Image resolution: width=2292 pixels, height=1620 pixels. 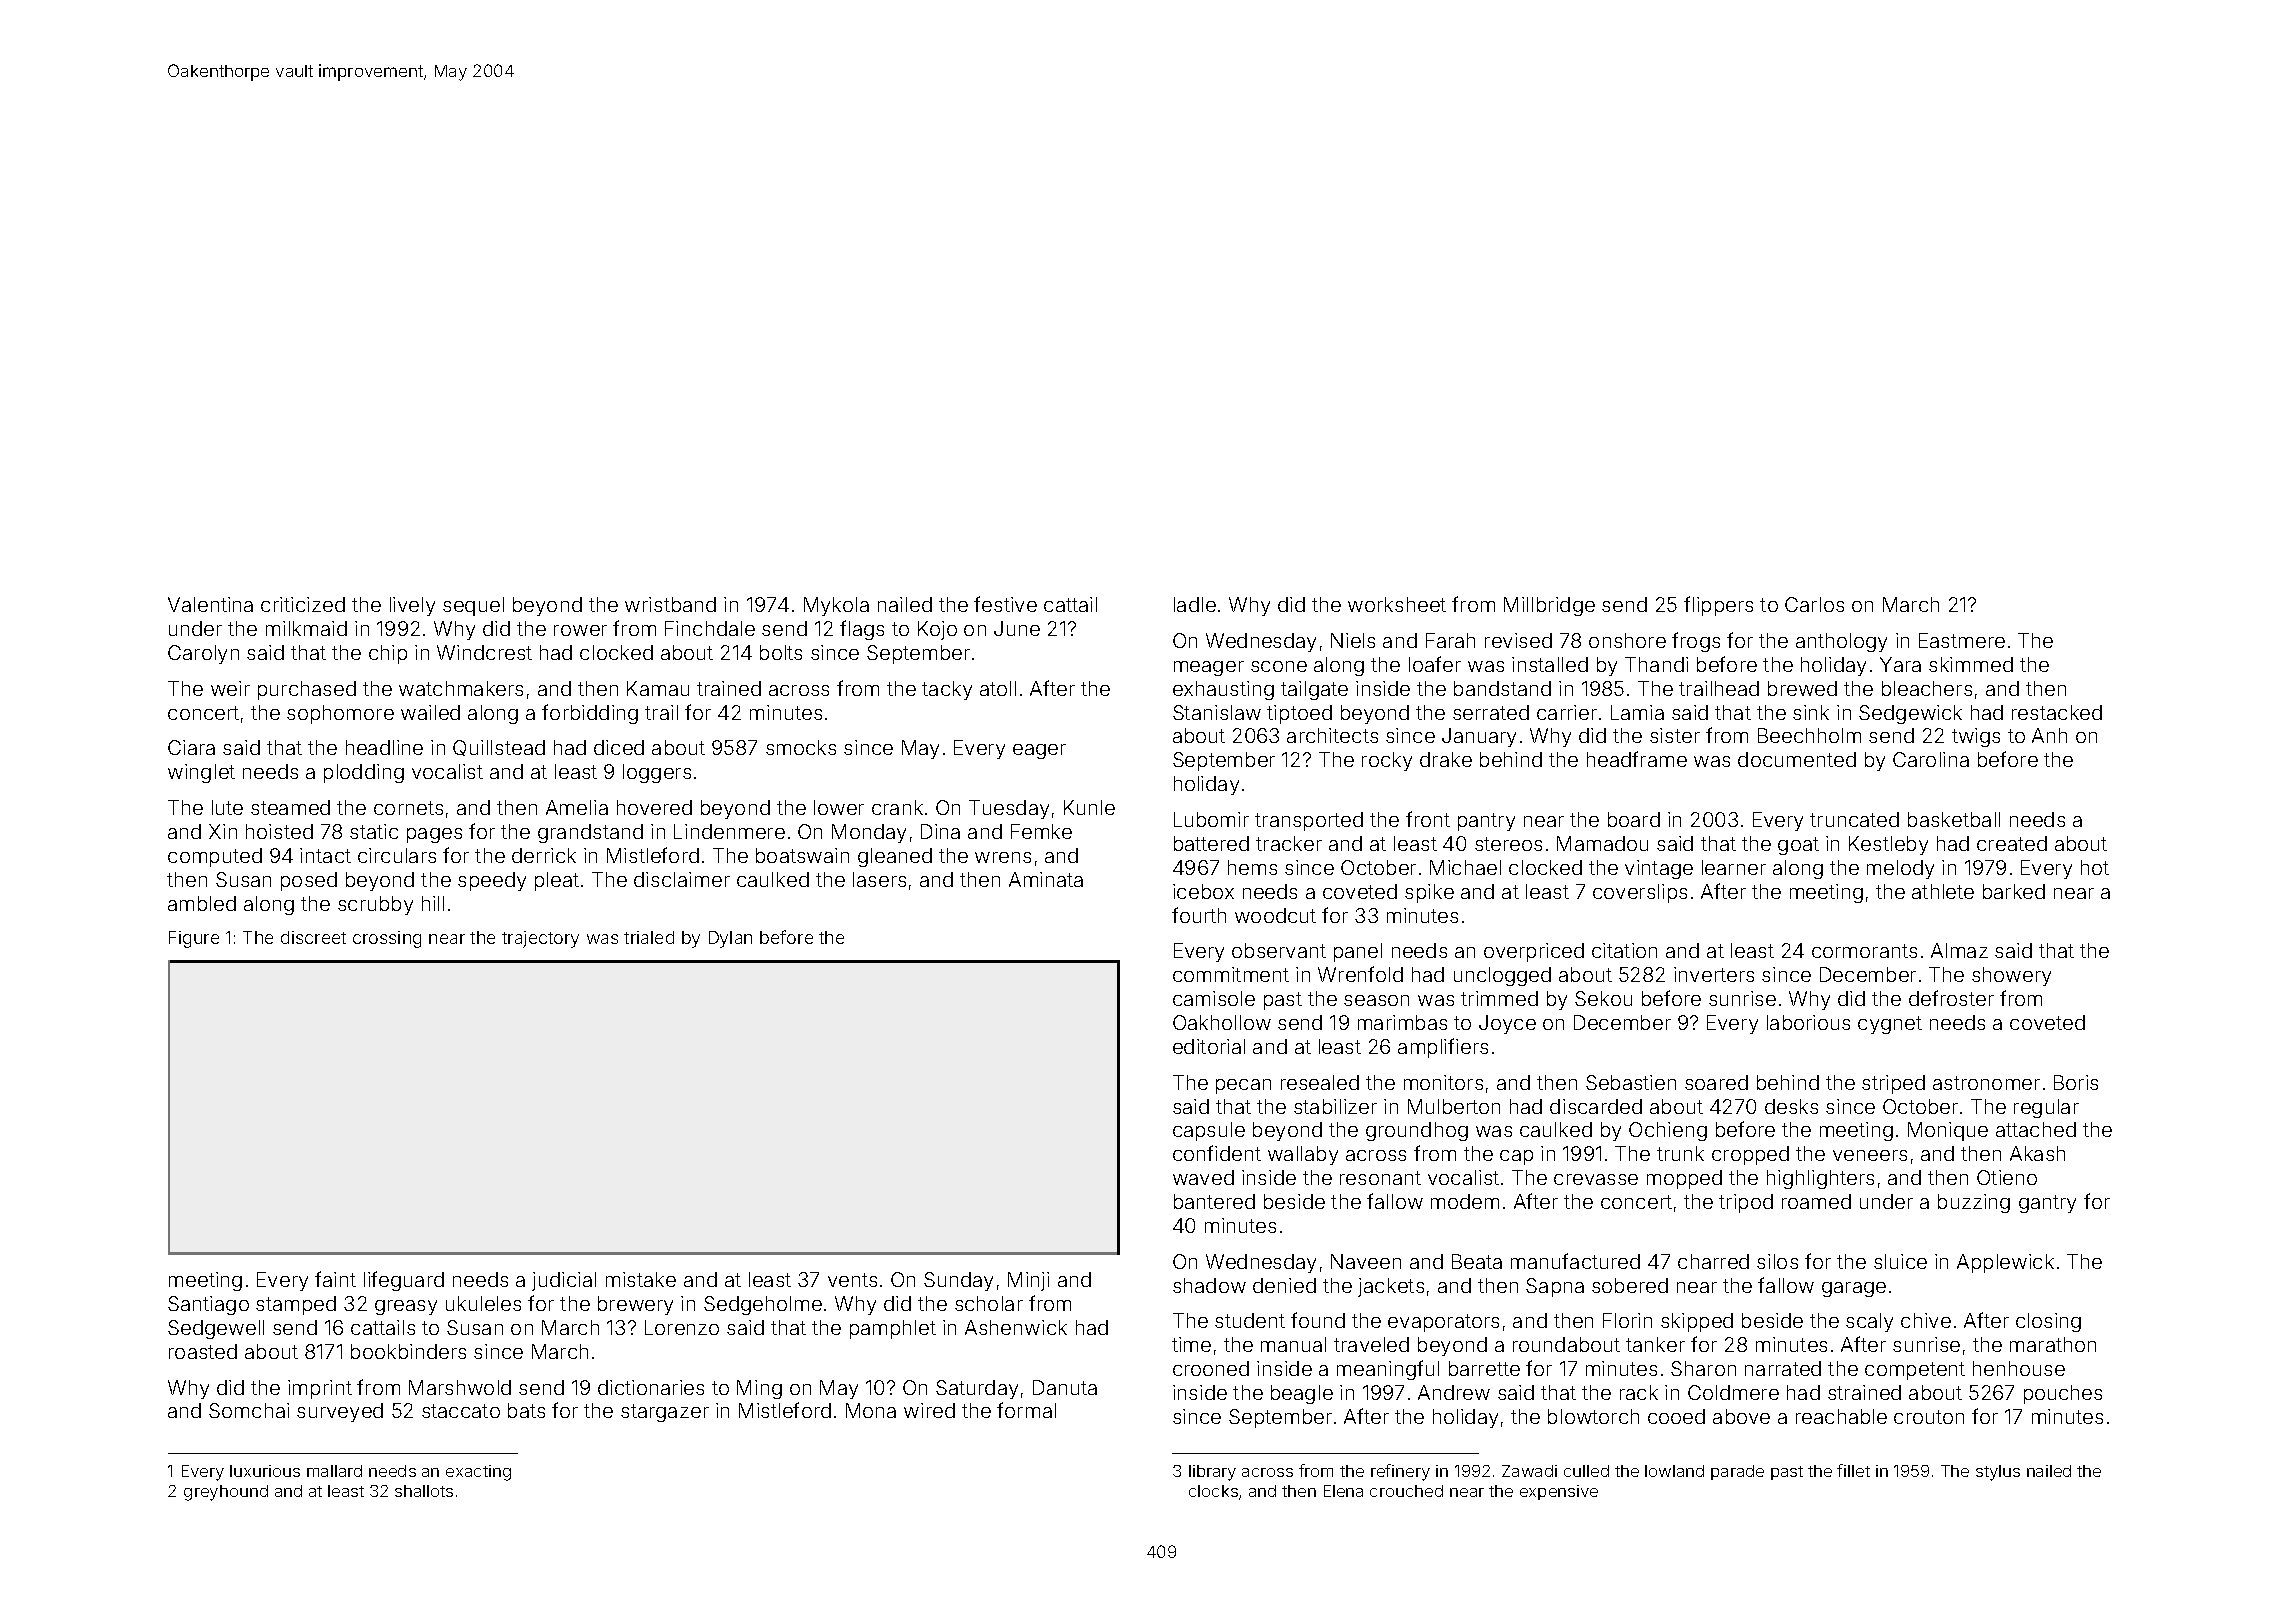 I want to click on staccato, so click(x=461, y=1411).
